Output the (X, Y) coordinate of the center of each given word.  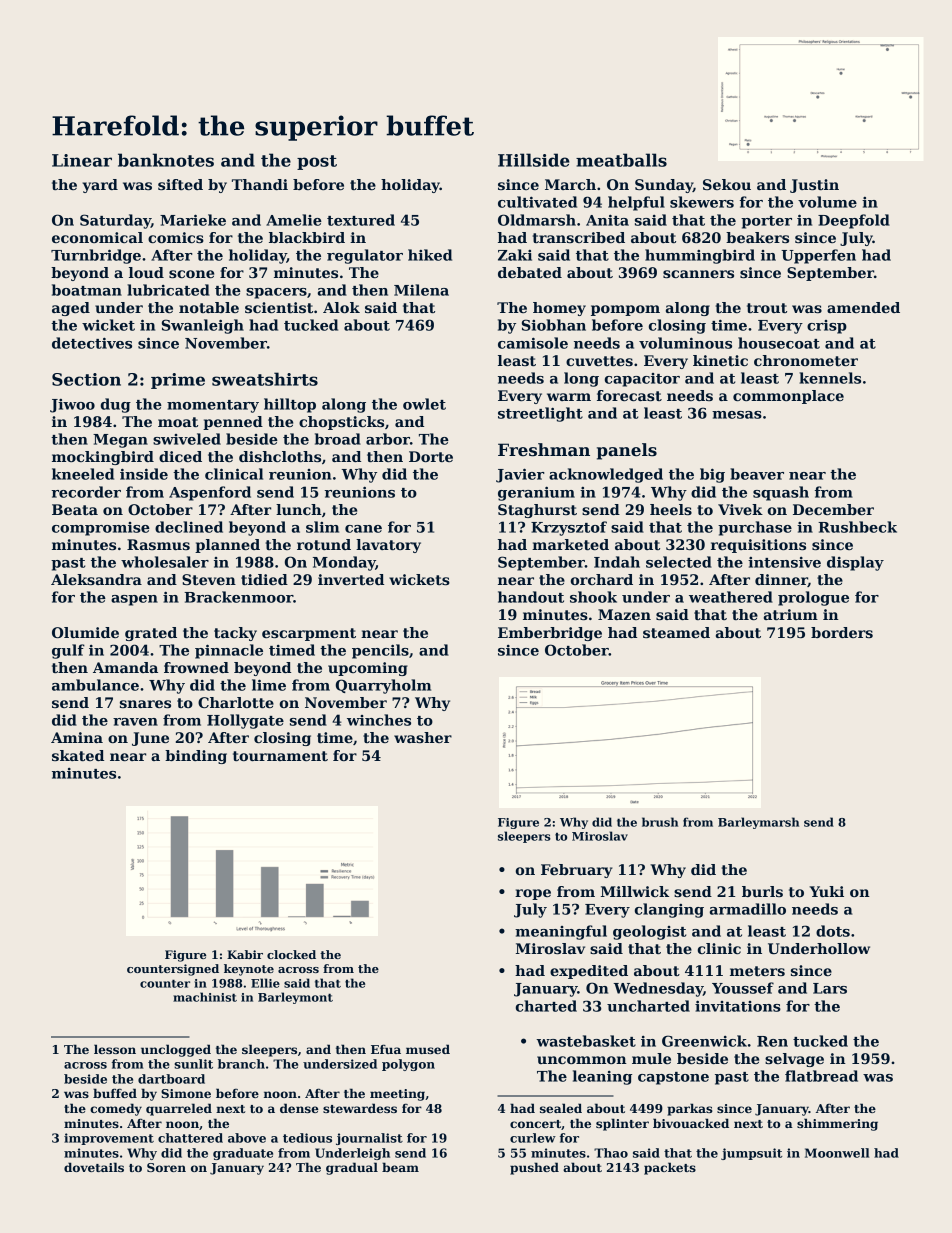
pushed (534, 1168)
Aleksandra (96, 579)
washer (423, 737)
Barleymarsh (758, 823)
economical (97, 237)
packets (670, 1168)
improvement (109, 1139)
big (712, 475)
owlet (424, 404)
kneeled (83, 474)
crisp (827, 327)
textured (361, 220)
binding (196, 757)
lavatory (388, 546)
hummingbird (700, 256)
